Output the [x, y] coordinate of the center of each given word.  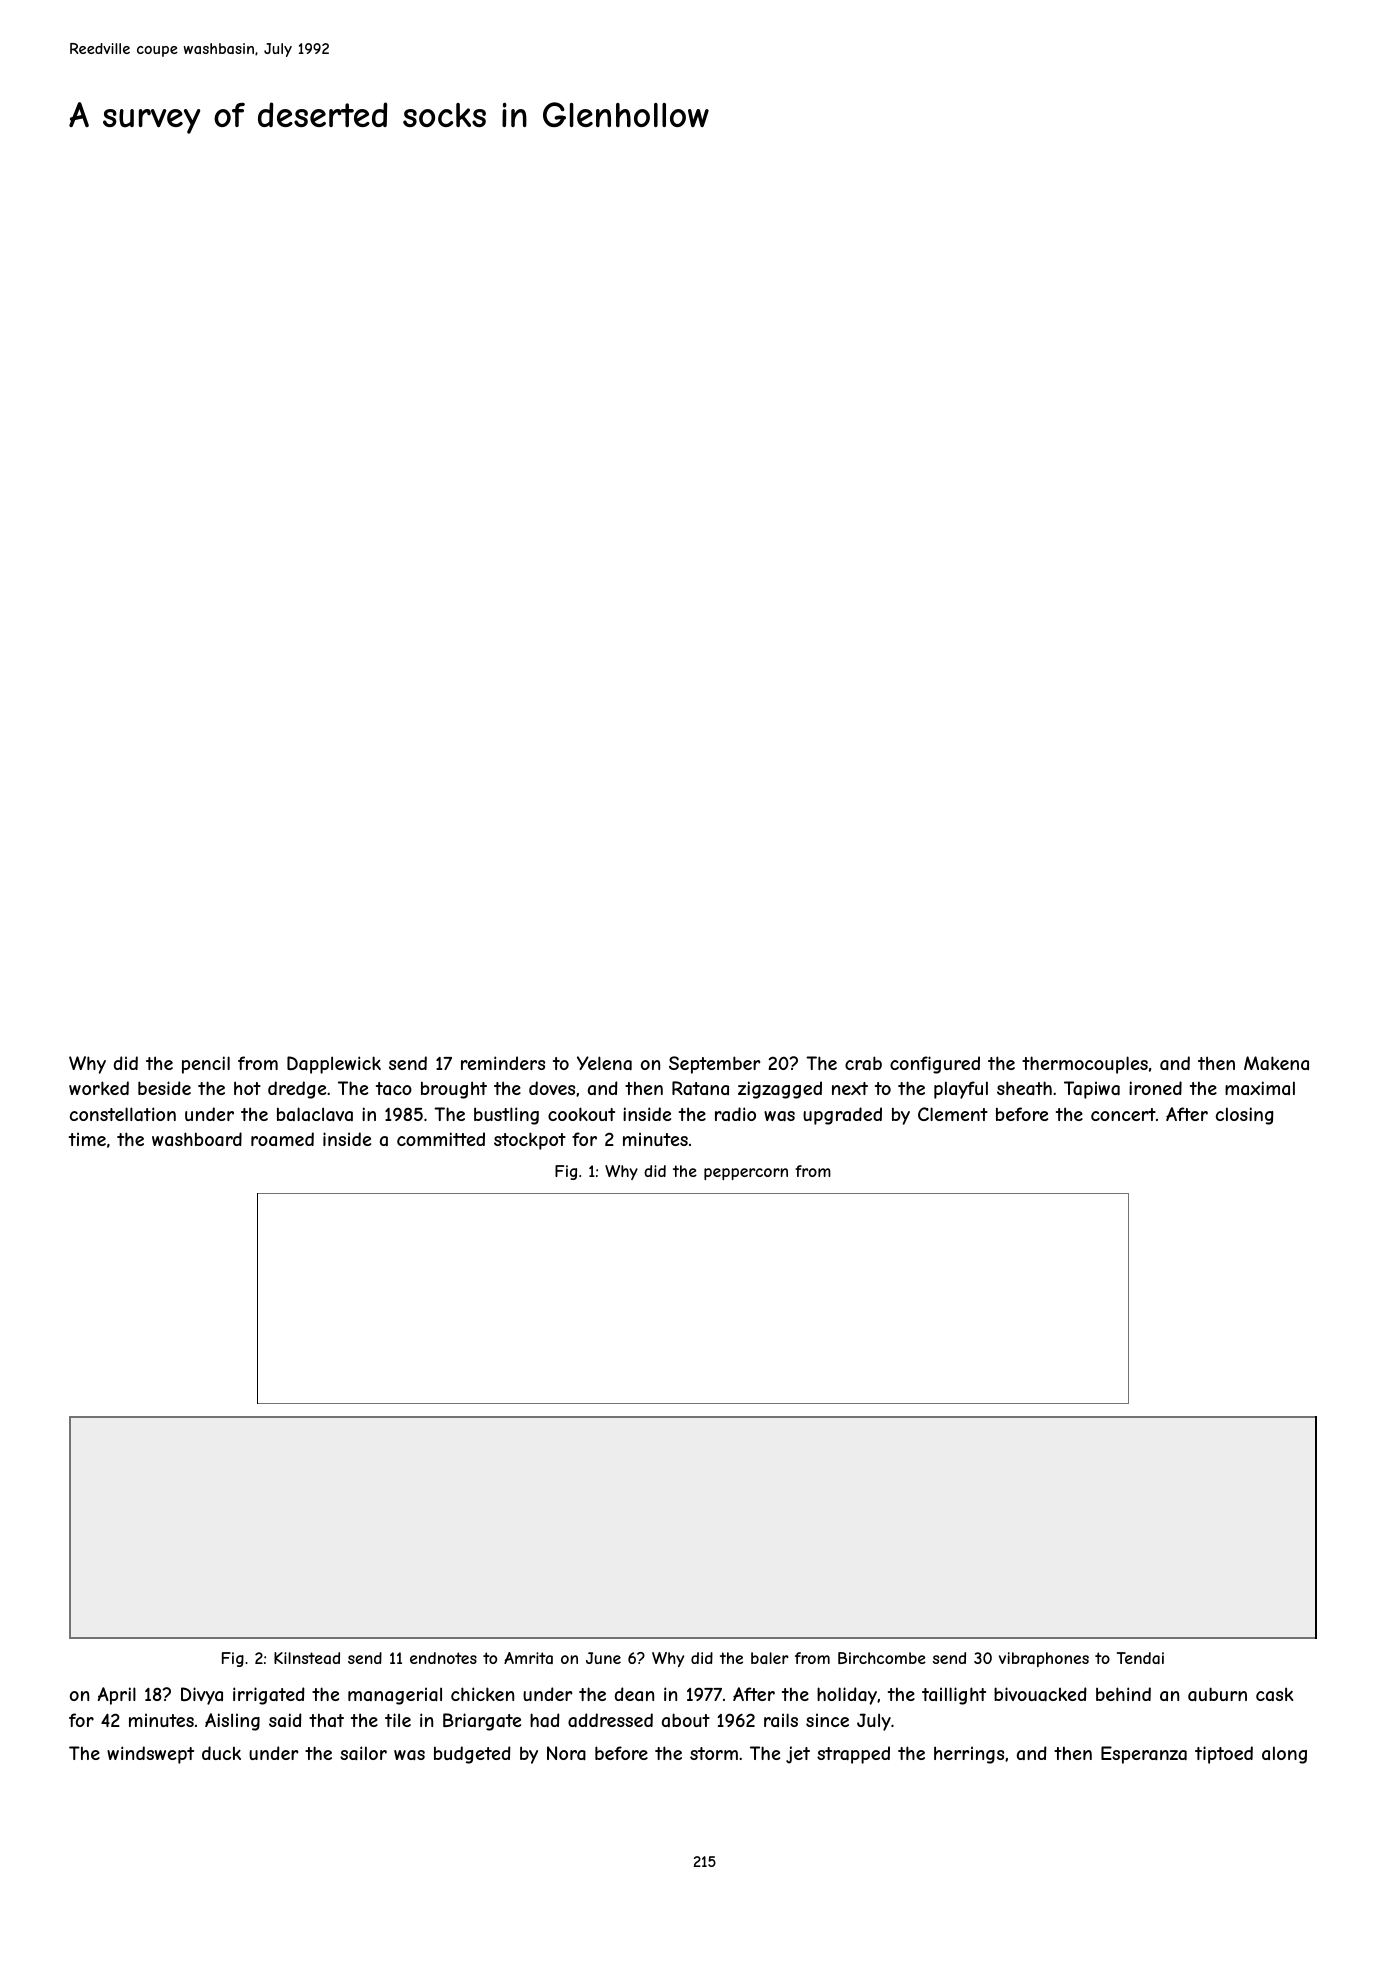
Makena [1276, 1063]
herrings [969, 1755]
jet [798, 1755]
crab [863, 1063]
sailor [363, 1753]
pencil [206, 1065]
